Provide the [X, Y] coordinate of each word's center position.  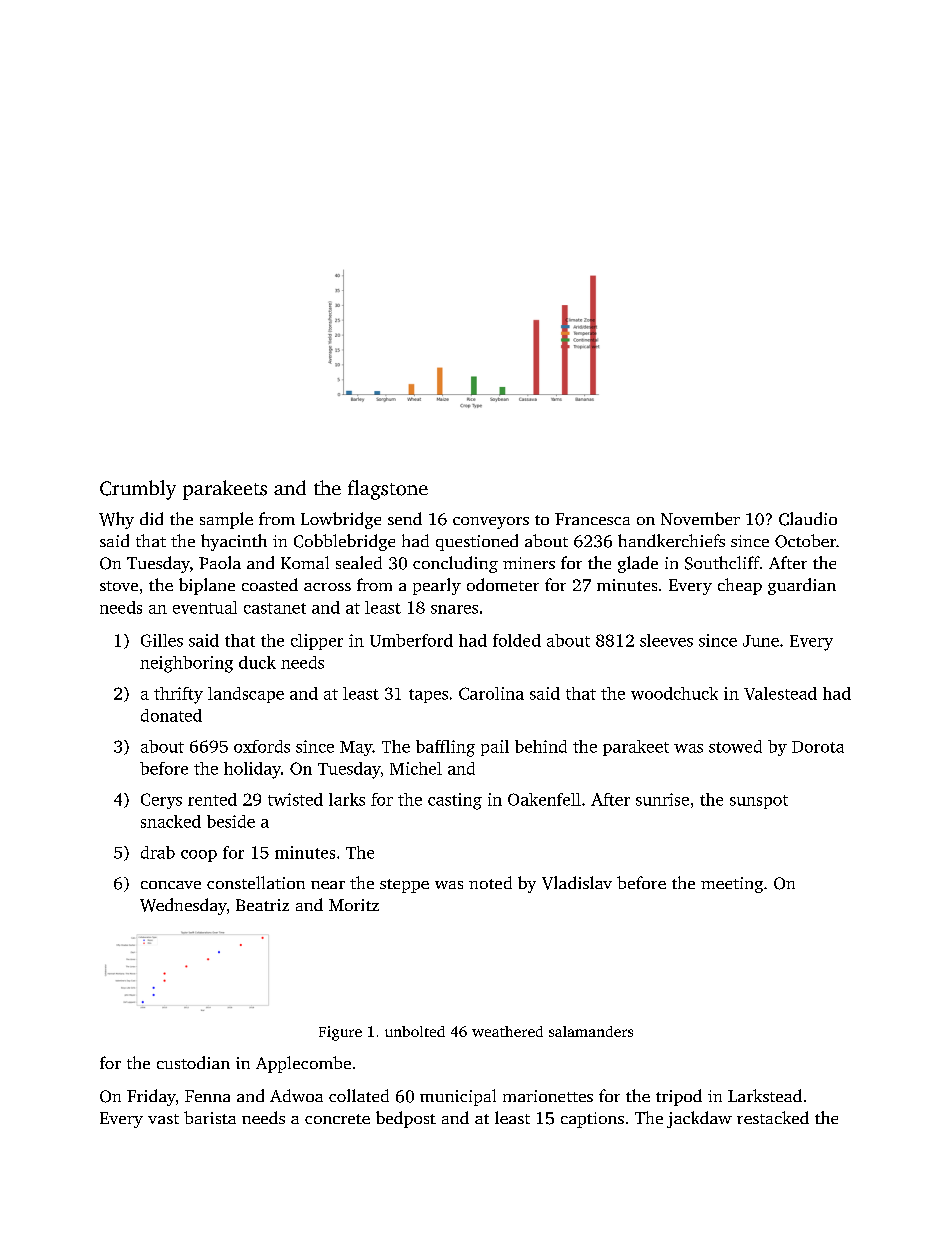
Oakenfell [544, 799]
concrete [337, 1119]
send [405, 518]
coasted [270, 584]
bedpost [406, 1119]
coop [199, 856]
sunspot [759, 802]
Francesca [592, 519]
